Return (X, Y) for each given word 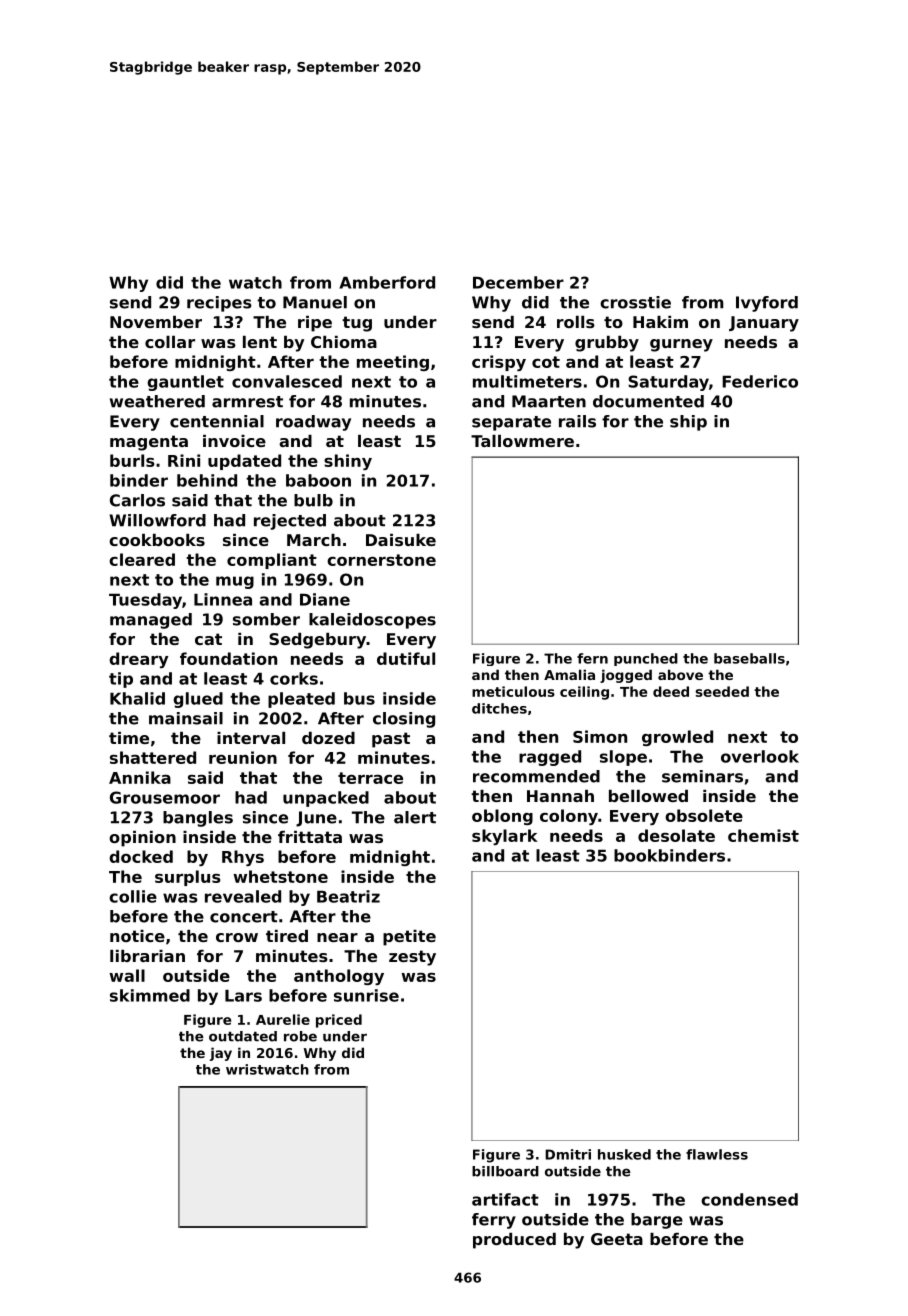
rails (577, 421)
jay (221, 1054)
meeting (393, 363)
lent (260, 342)
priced (339, 1021)
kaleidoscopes (372, 621)
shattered (153, 757)
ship (688, 423)
